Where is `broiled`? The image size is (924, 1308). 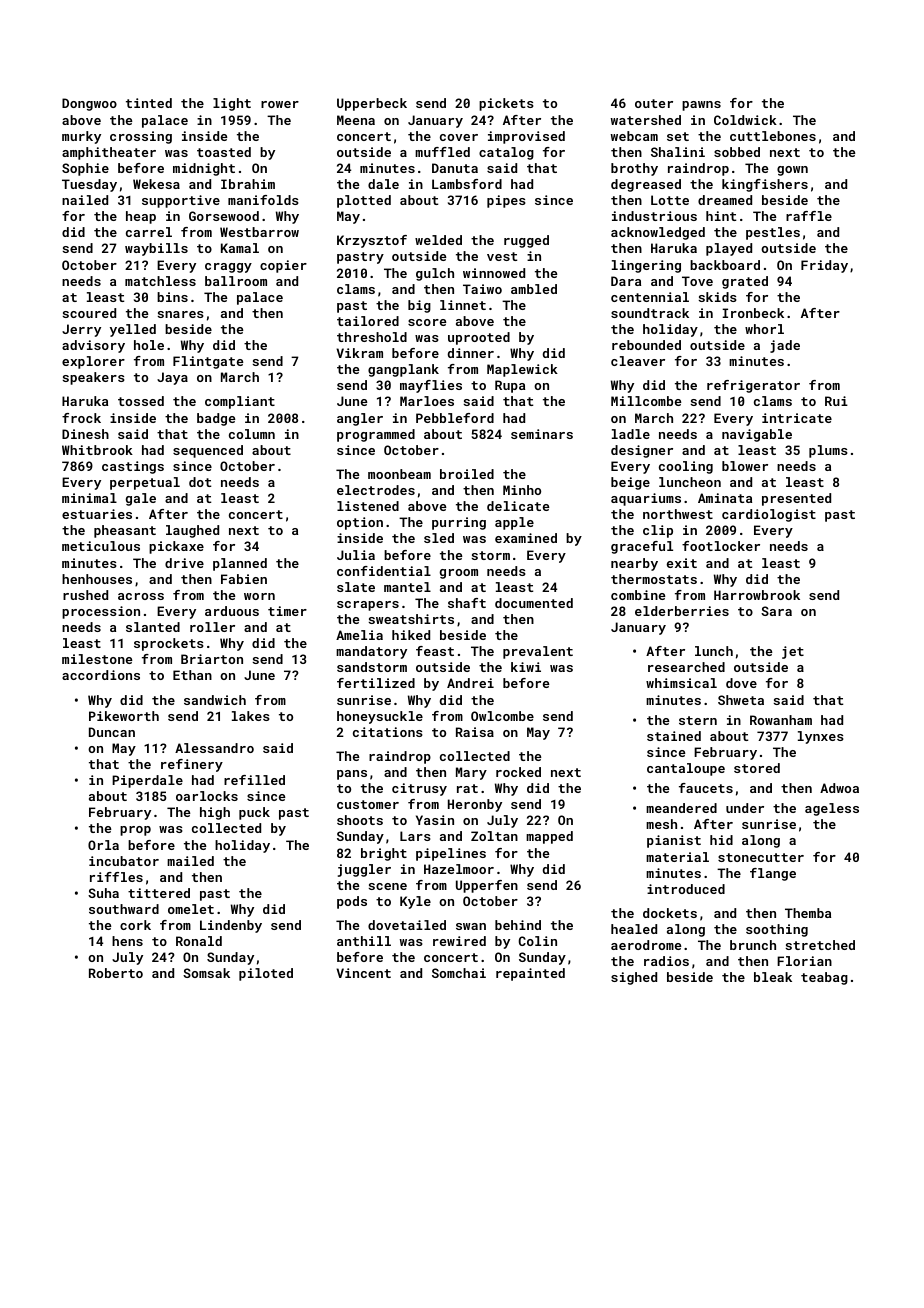 broiled is located at coordinates (467, 474).
